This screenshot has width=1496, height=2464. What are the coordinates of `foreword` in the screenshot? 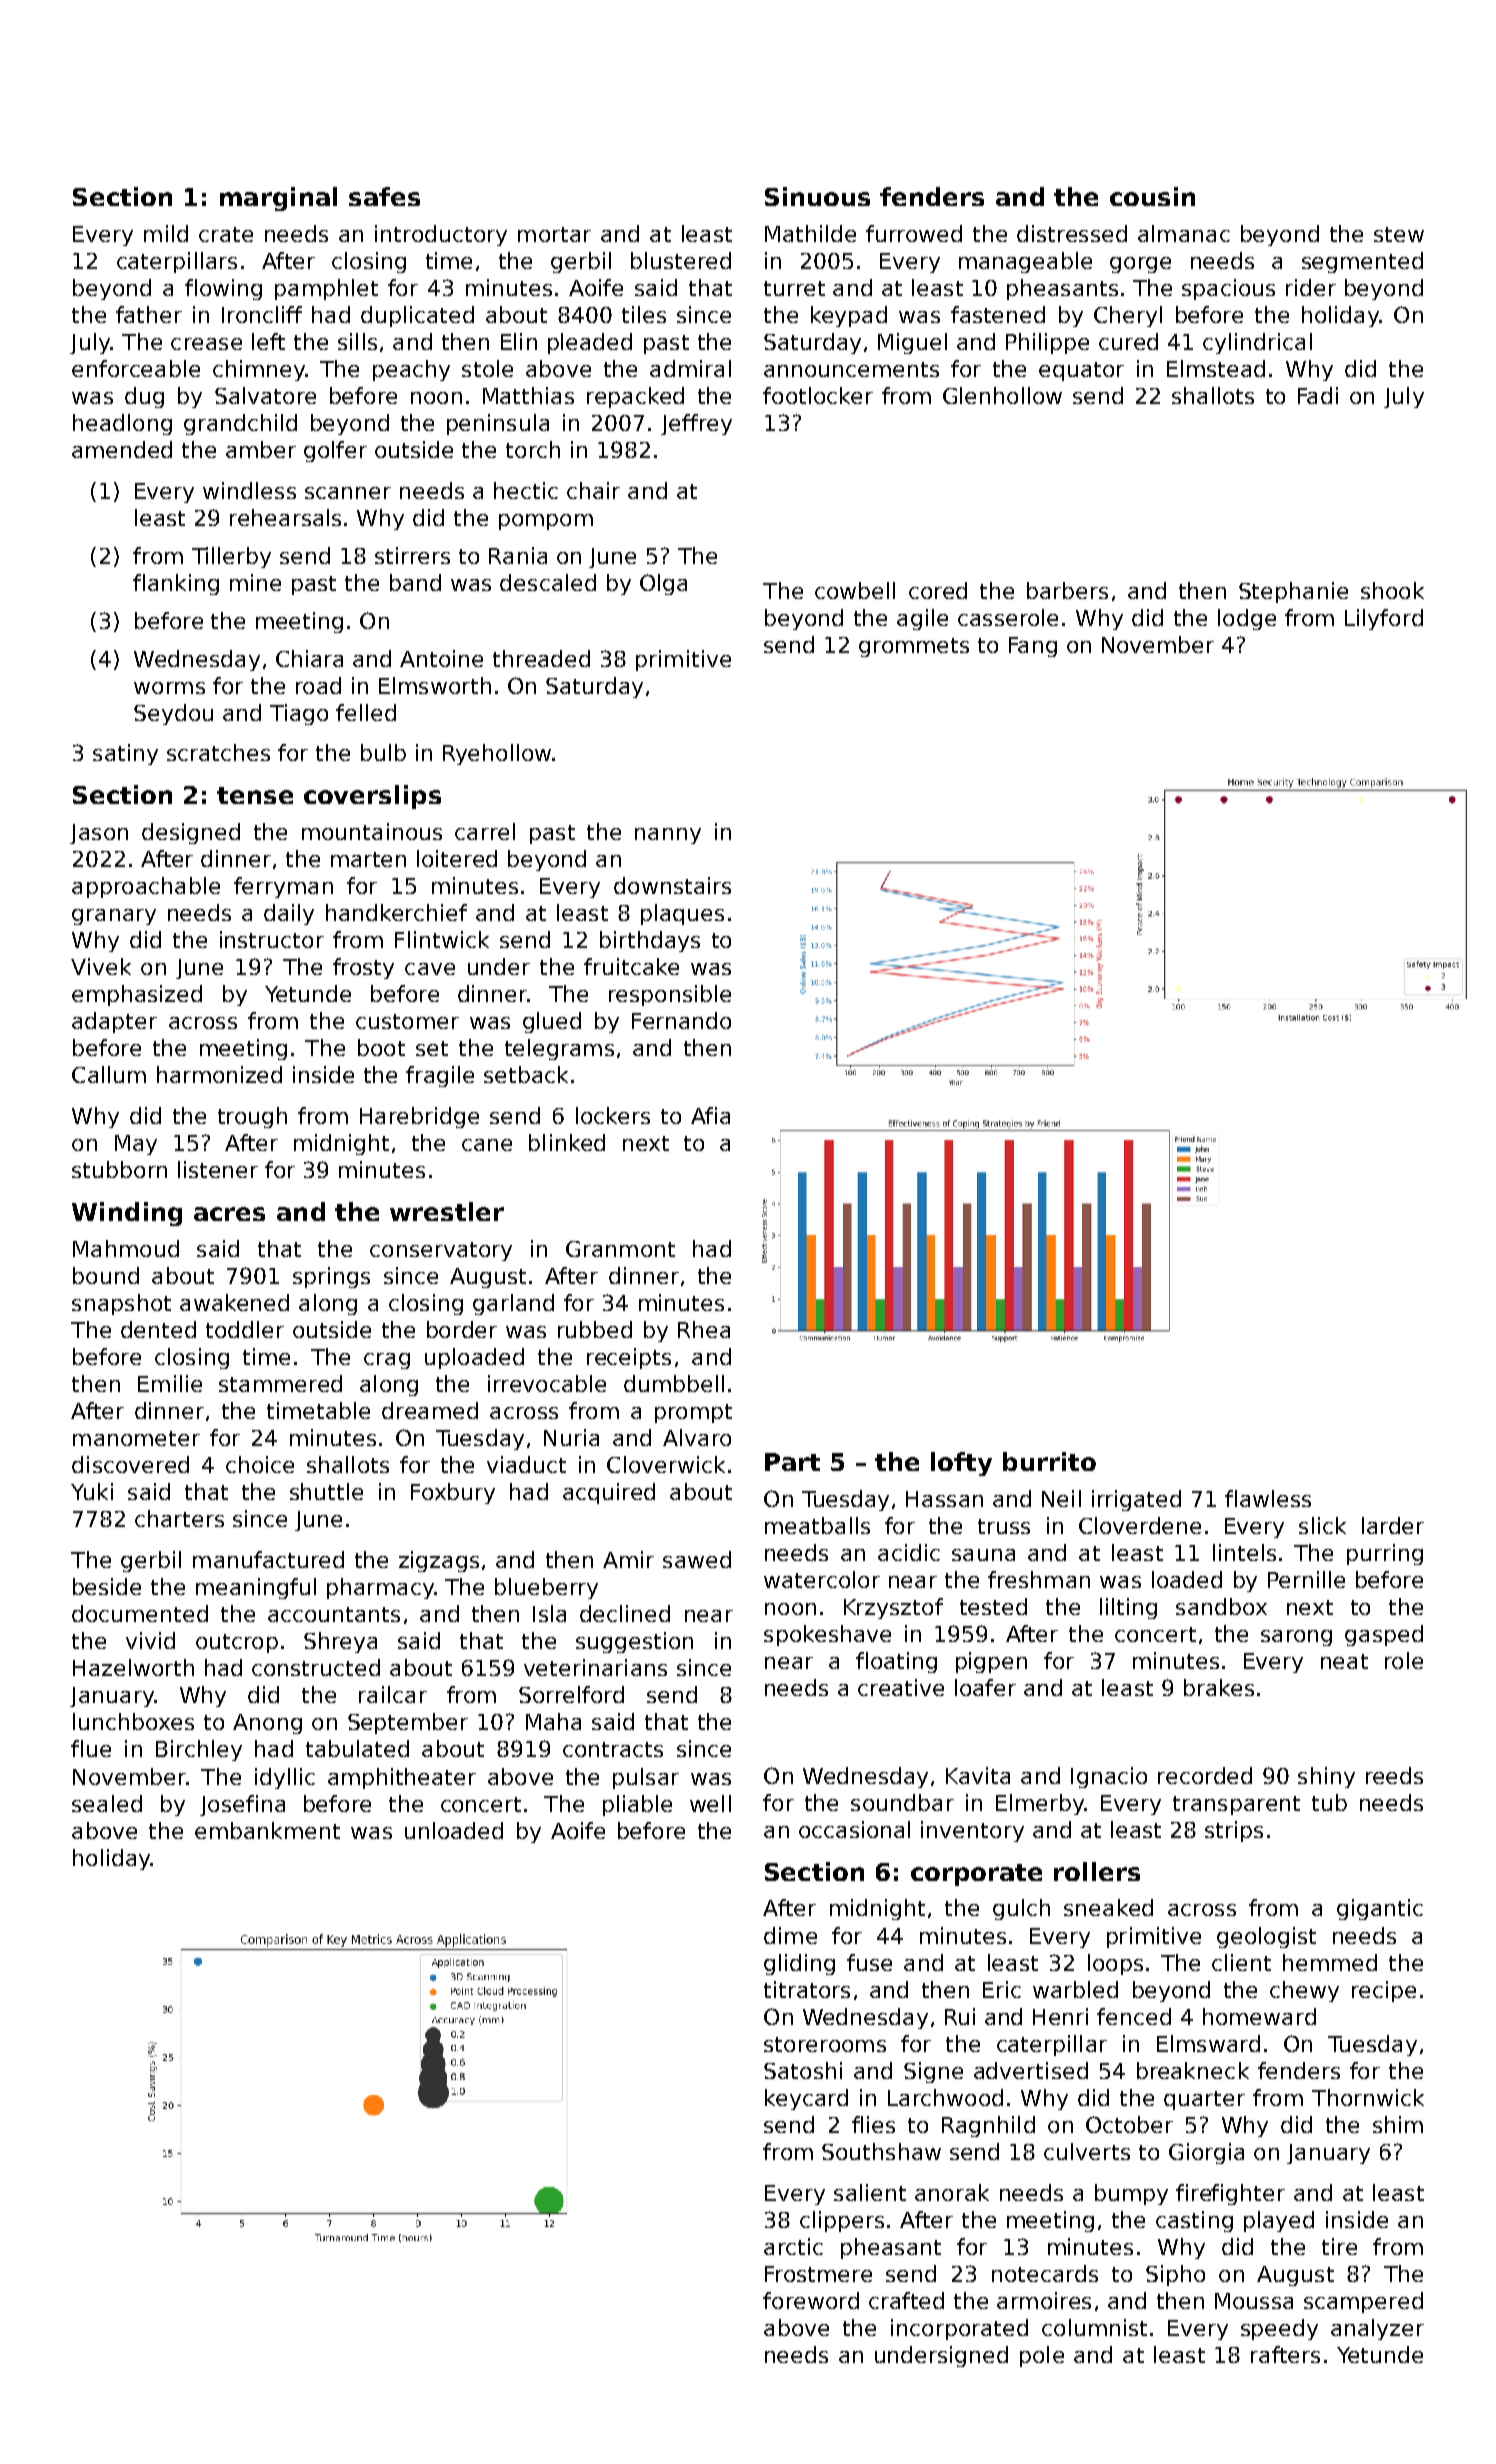 It's located at (811, 2300).
